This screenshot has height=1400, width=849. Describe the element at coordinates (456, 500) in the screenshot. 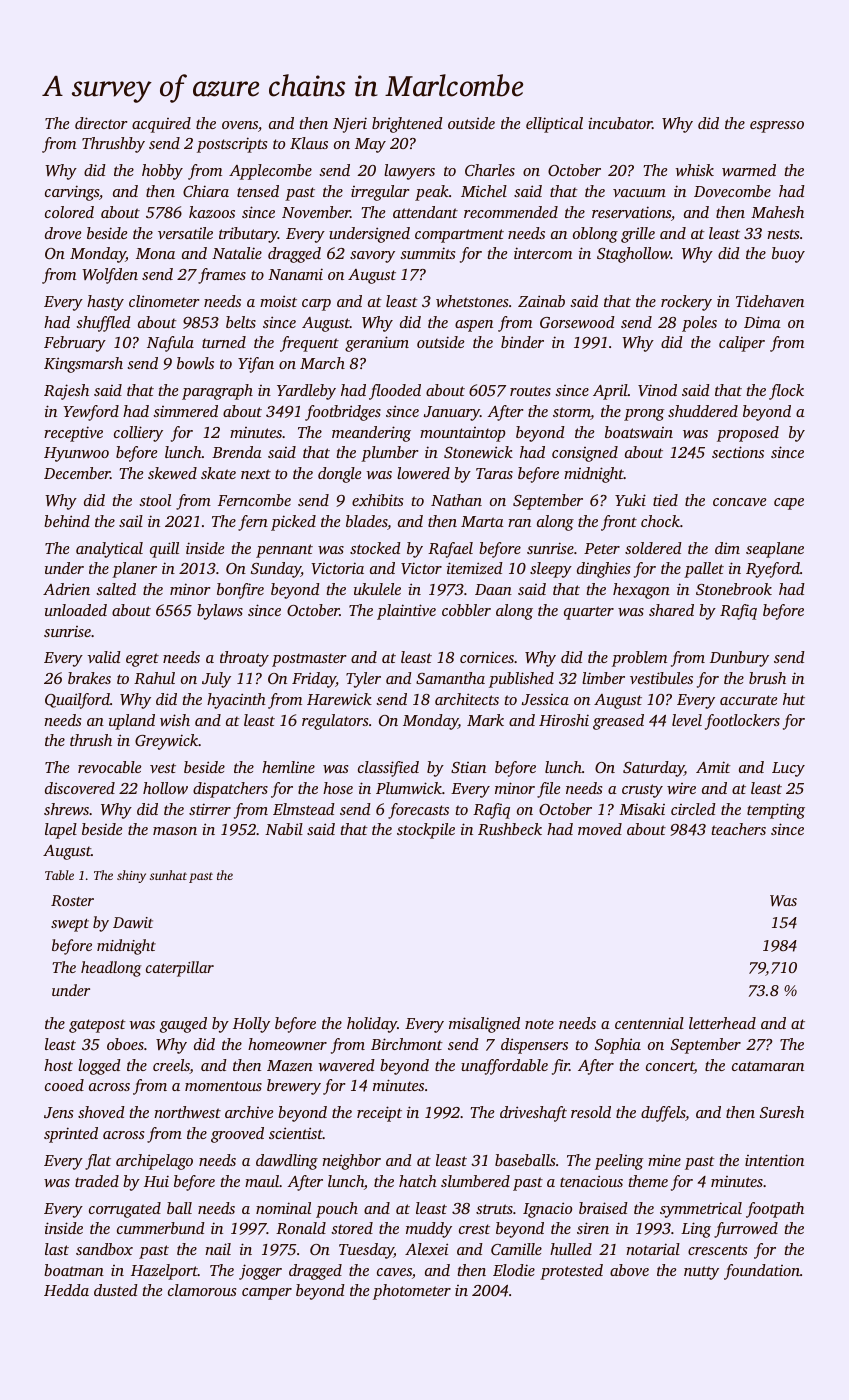

I see `Nathan` at that location.
